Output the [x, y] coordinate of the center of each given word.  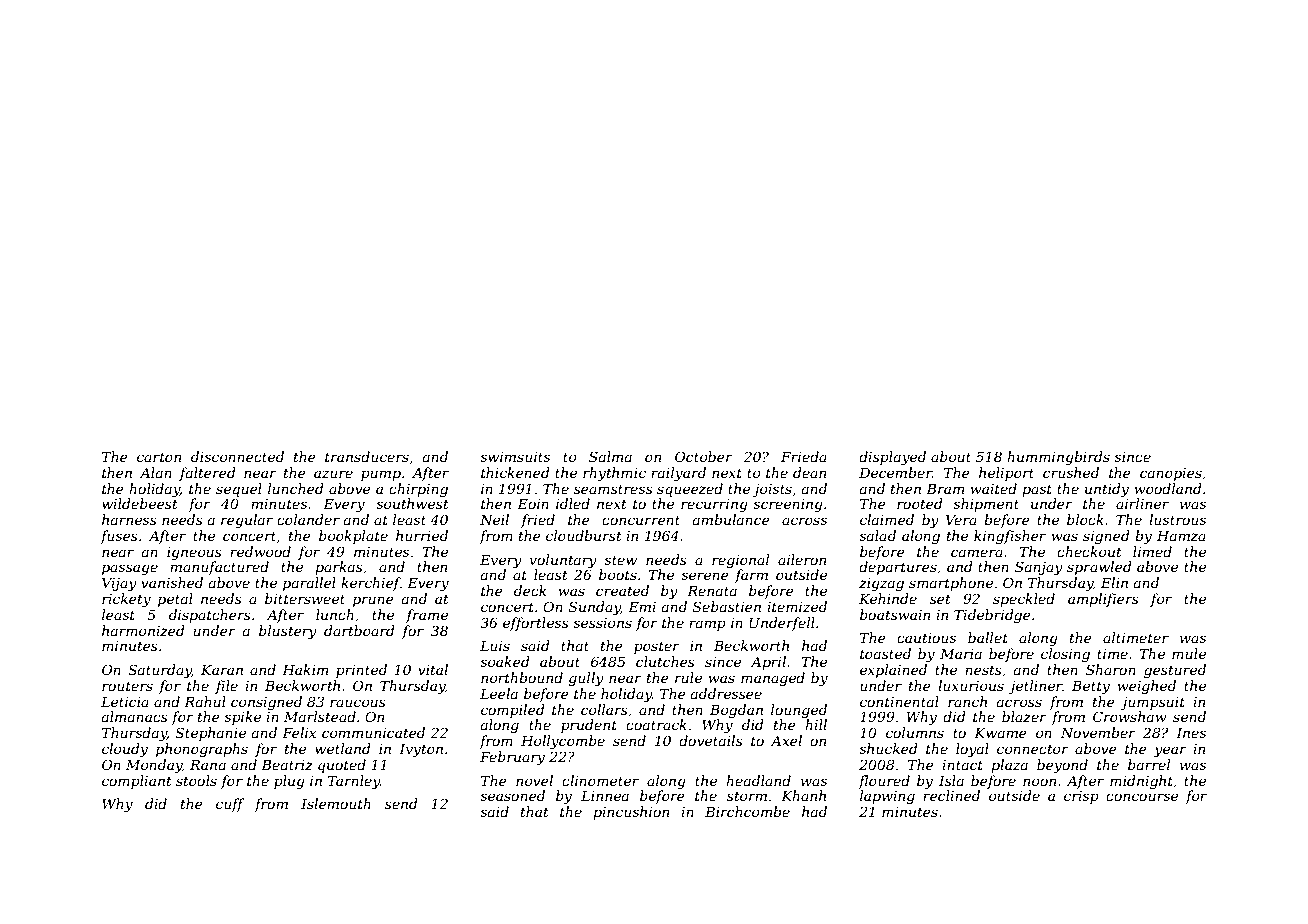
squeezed [690, 490]
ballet [988, 637]
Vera [961, 520]
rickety [126, 600]
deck [530, 590]
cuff [230, 805]
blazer [1024, 717]
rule [688, 677]
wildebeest [140, 503]
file [226, 687]
